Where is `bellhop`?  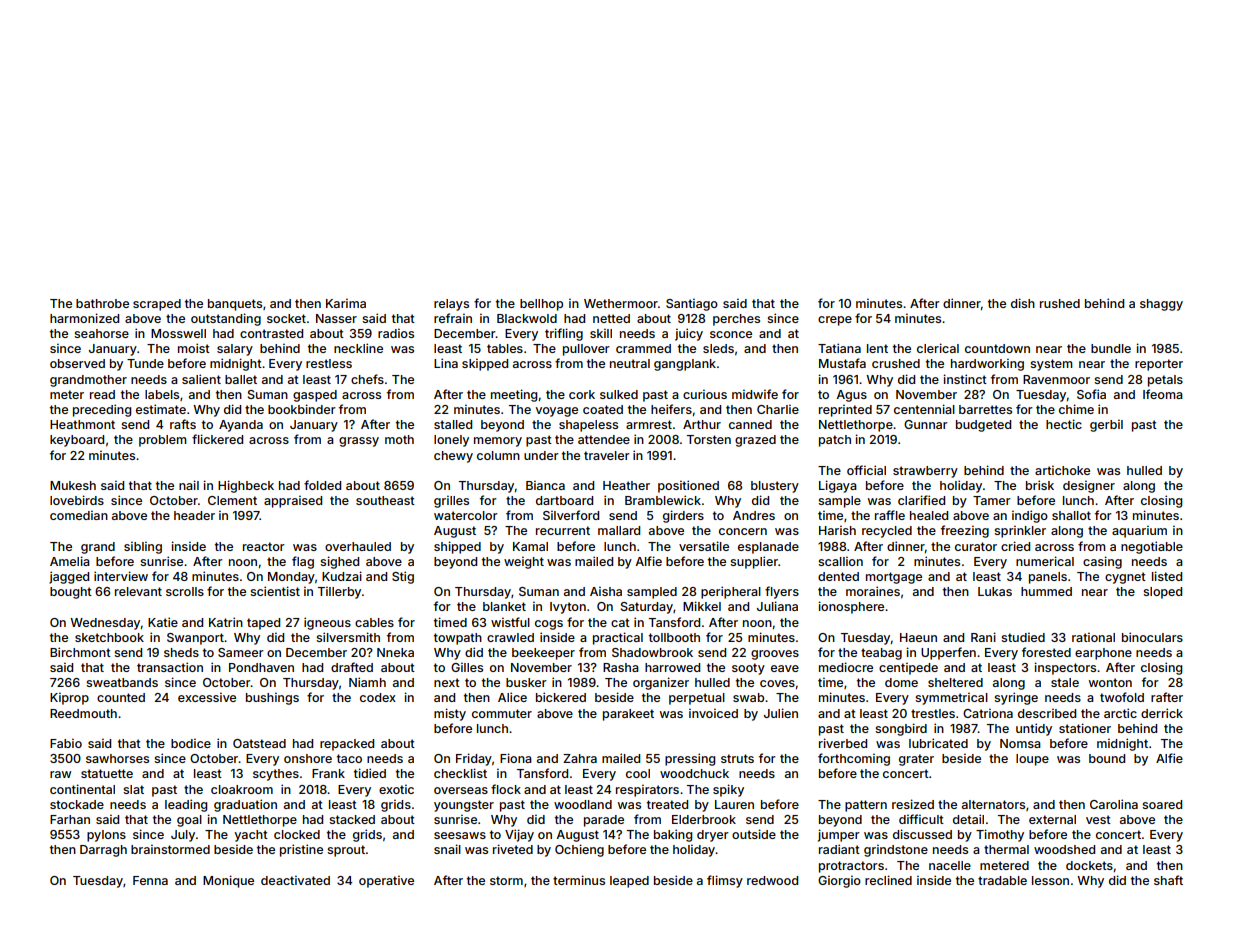 bellhop is located at coordinates (541, 305).
